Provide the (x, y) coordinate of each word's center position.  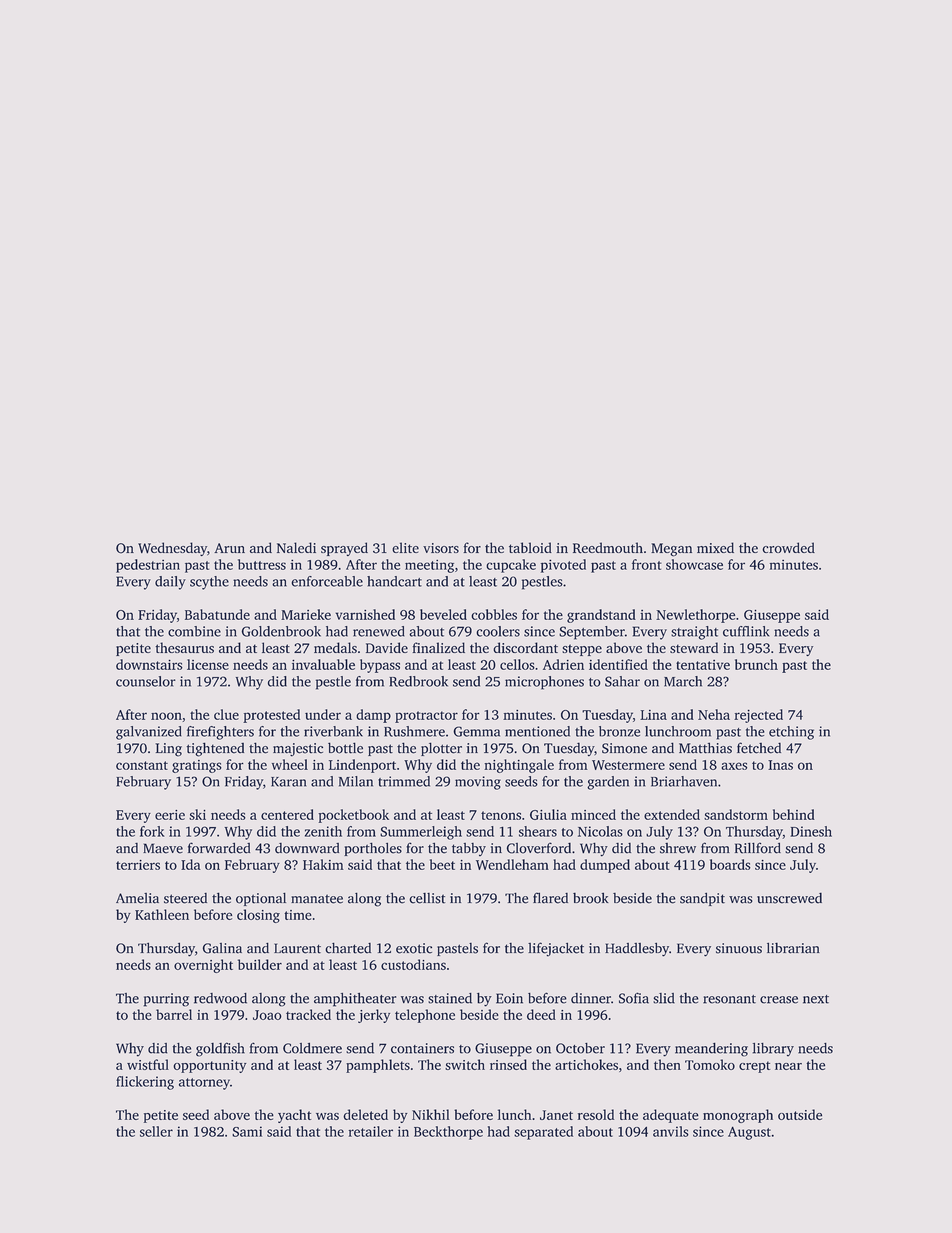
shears (538, 831)
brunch (756, 664)
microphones (544, 683)
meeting (429, 566)
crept (755, 1067)
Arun (229, 548)
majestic (298, 750)
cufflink (746, 631)
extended (672, 814)
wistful (148, 1064)
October (580, 1048)
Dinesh (811, 831)
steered (185, 898)
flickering (145, 1083)
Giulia (548, 814)
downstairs (149, 664)
